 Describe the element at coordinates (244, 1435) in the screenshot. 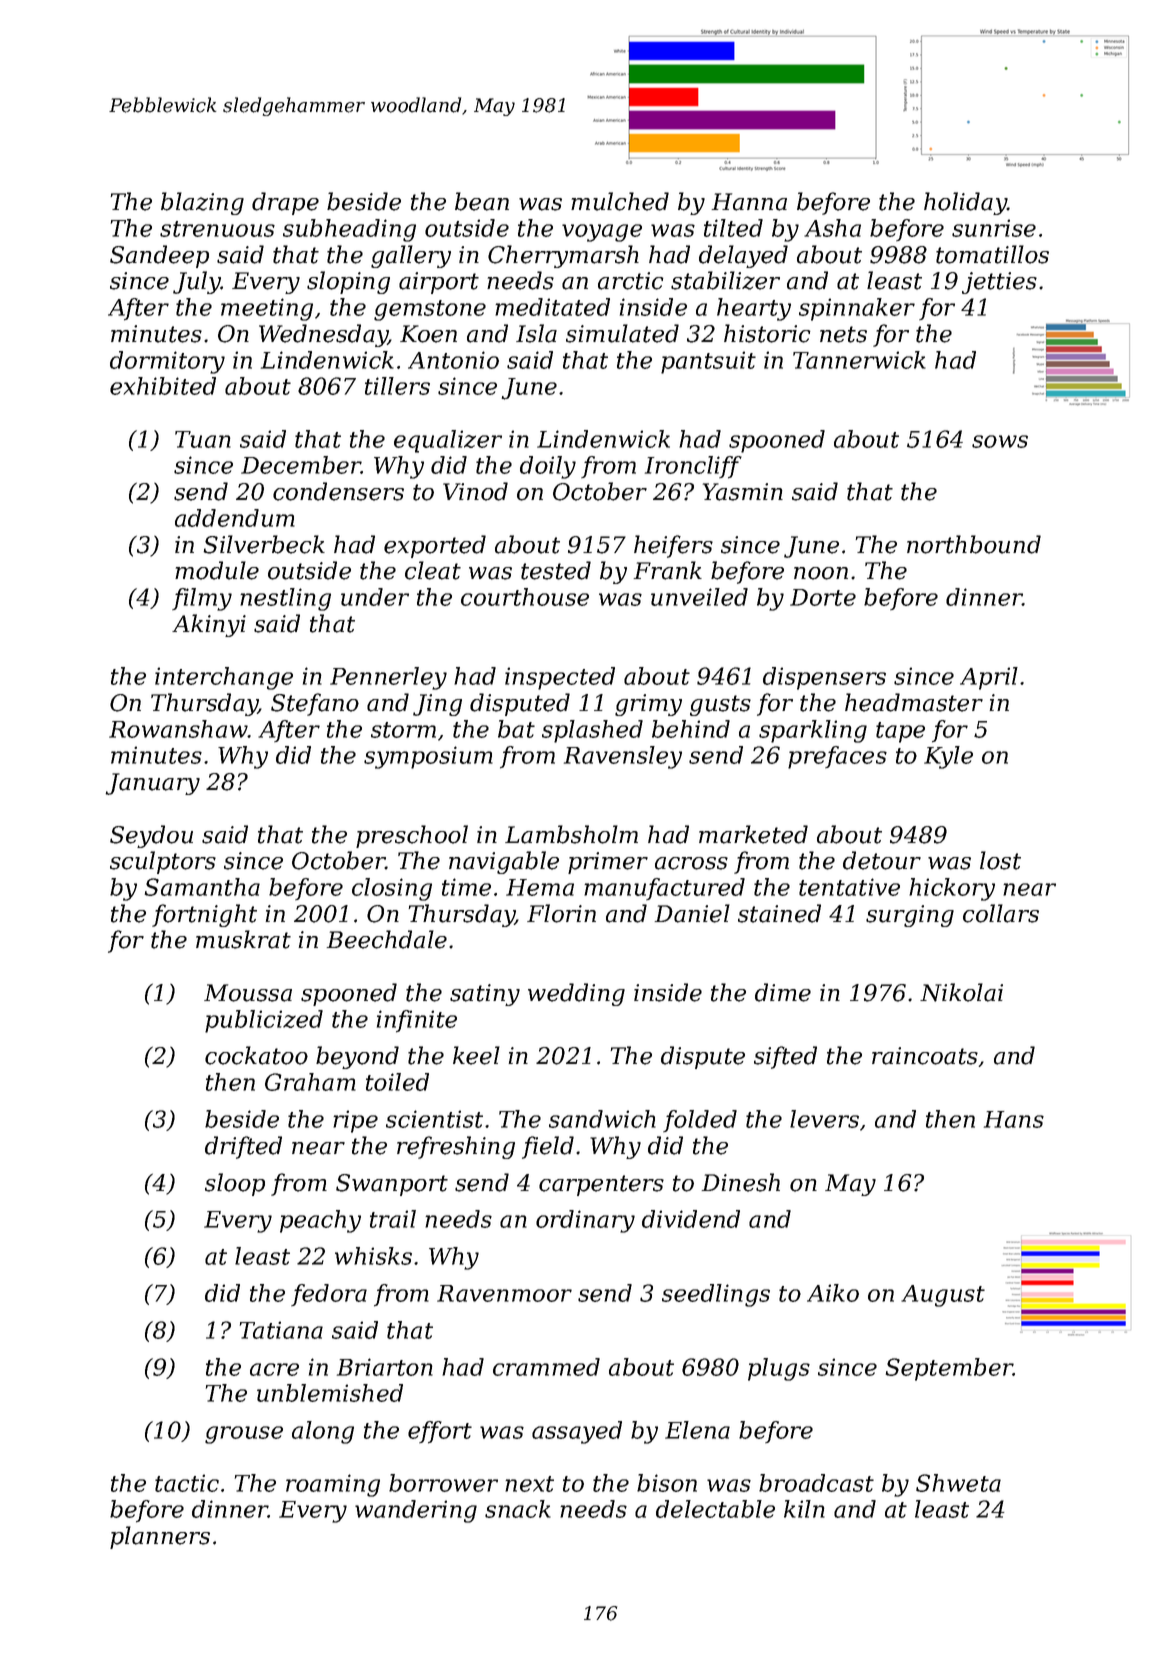

I see `grouse` at that location.
